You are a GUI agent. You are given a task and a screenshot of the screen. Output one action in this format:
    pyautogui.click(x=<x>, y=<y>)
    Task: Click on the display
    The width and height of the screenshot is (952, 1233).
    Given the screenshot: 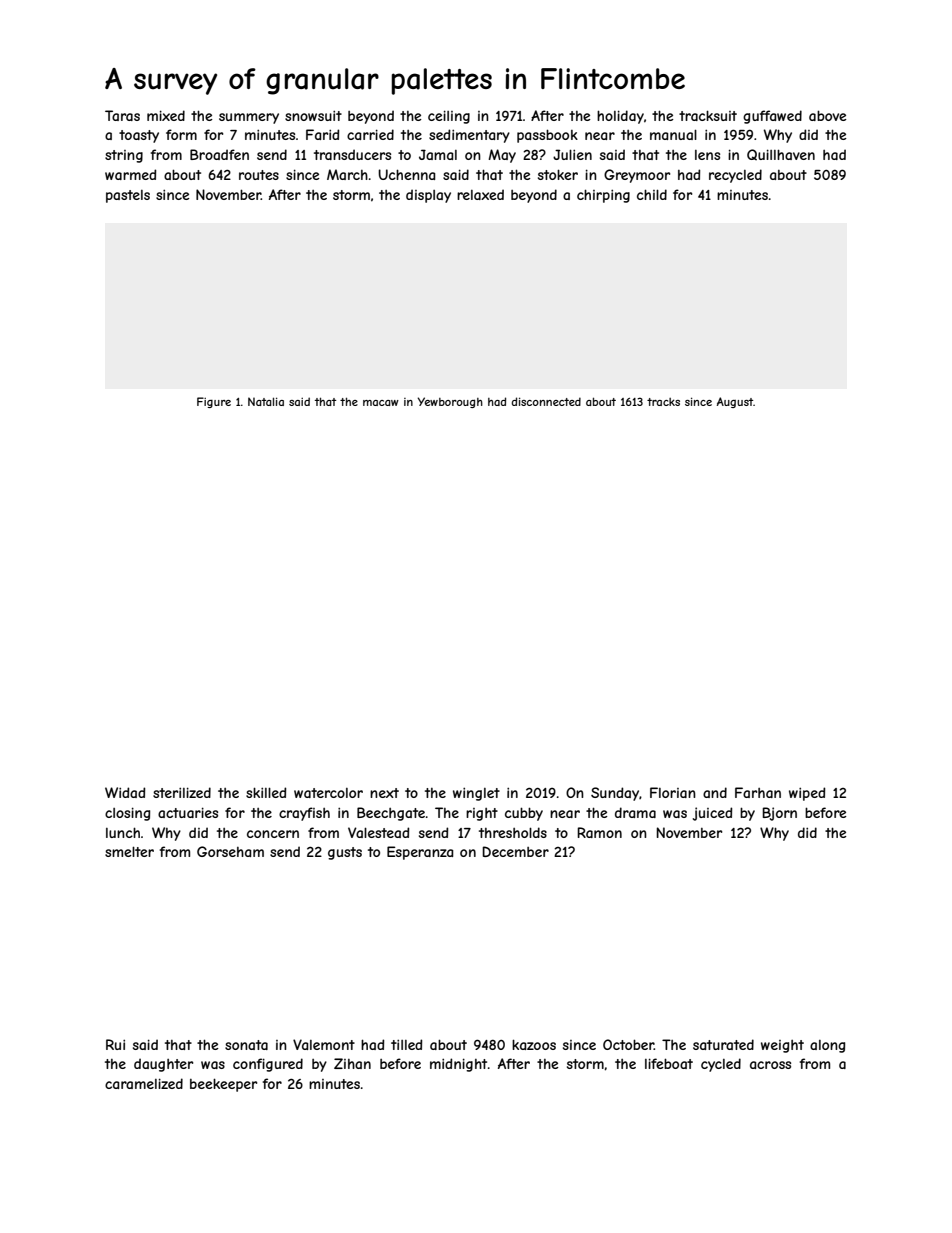 What is the action you would take?
    pyautogui.click(x=428, y=196)
